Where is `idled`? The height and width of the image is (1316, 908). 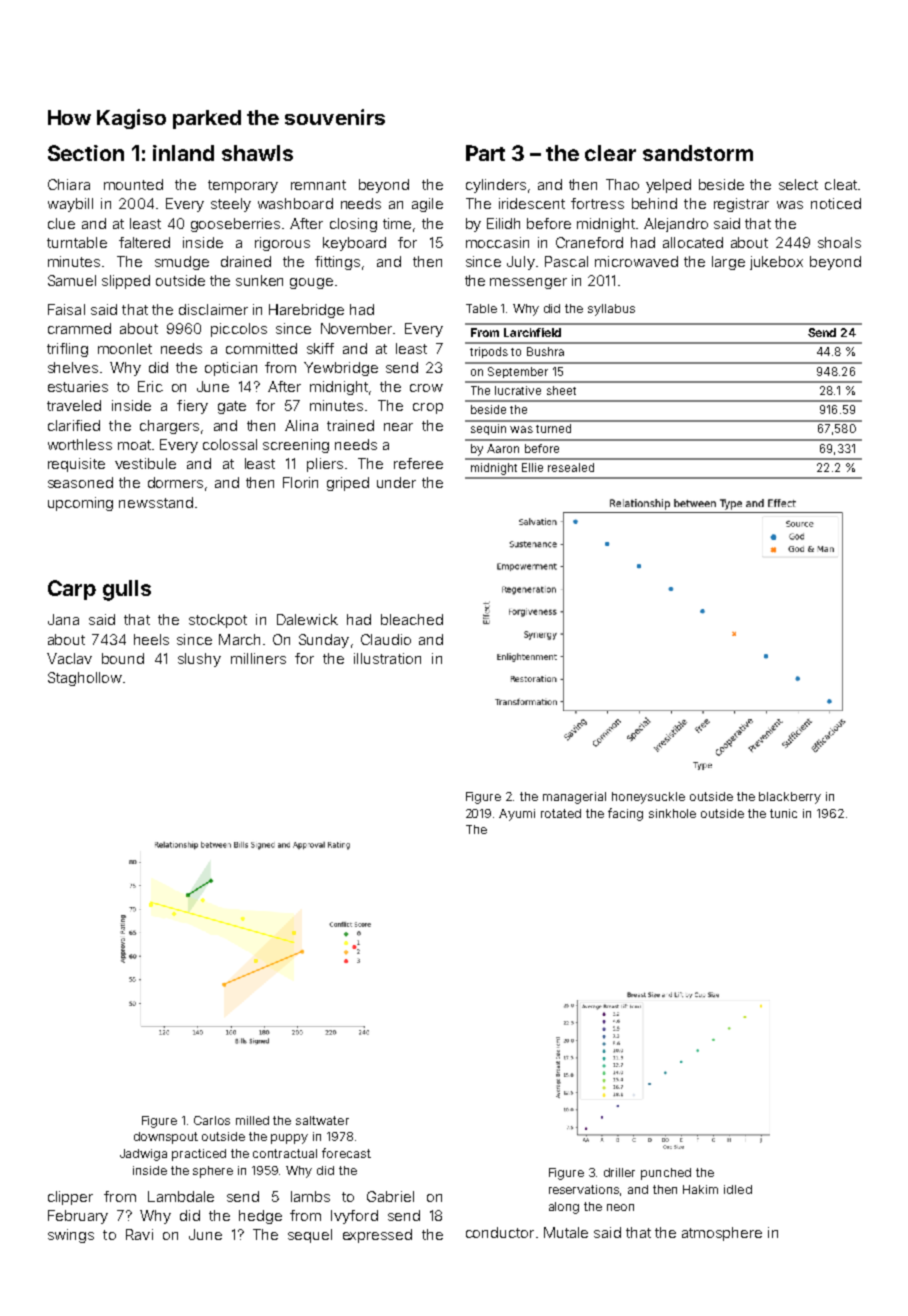 idled is located at coordinates (738, 1189).
